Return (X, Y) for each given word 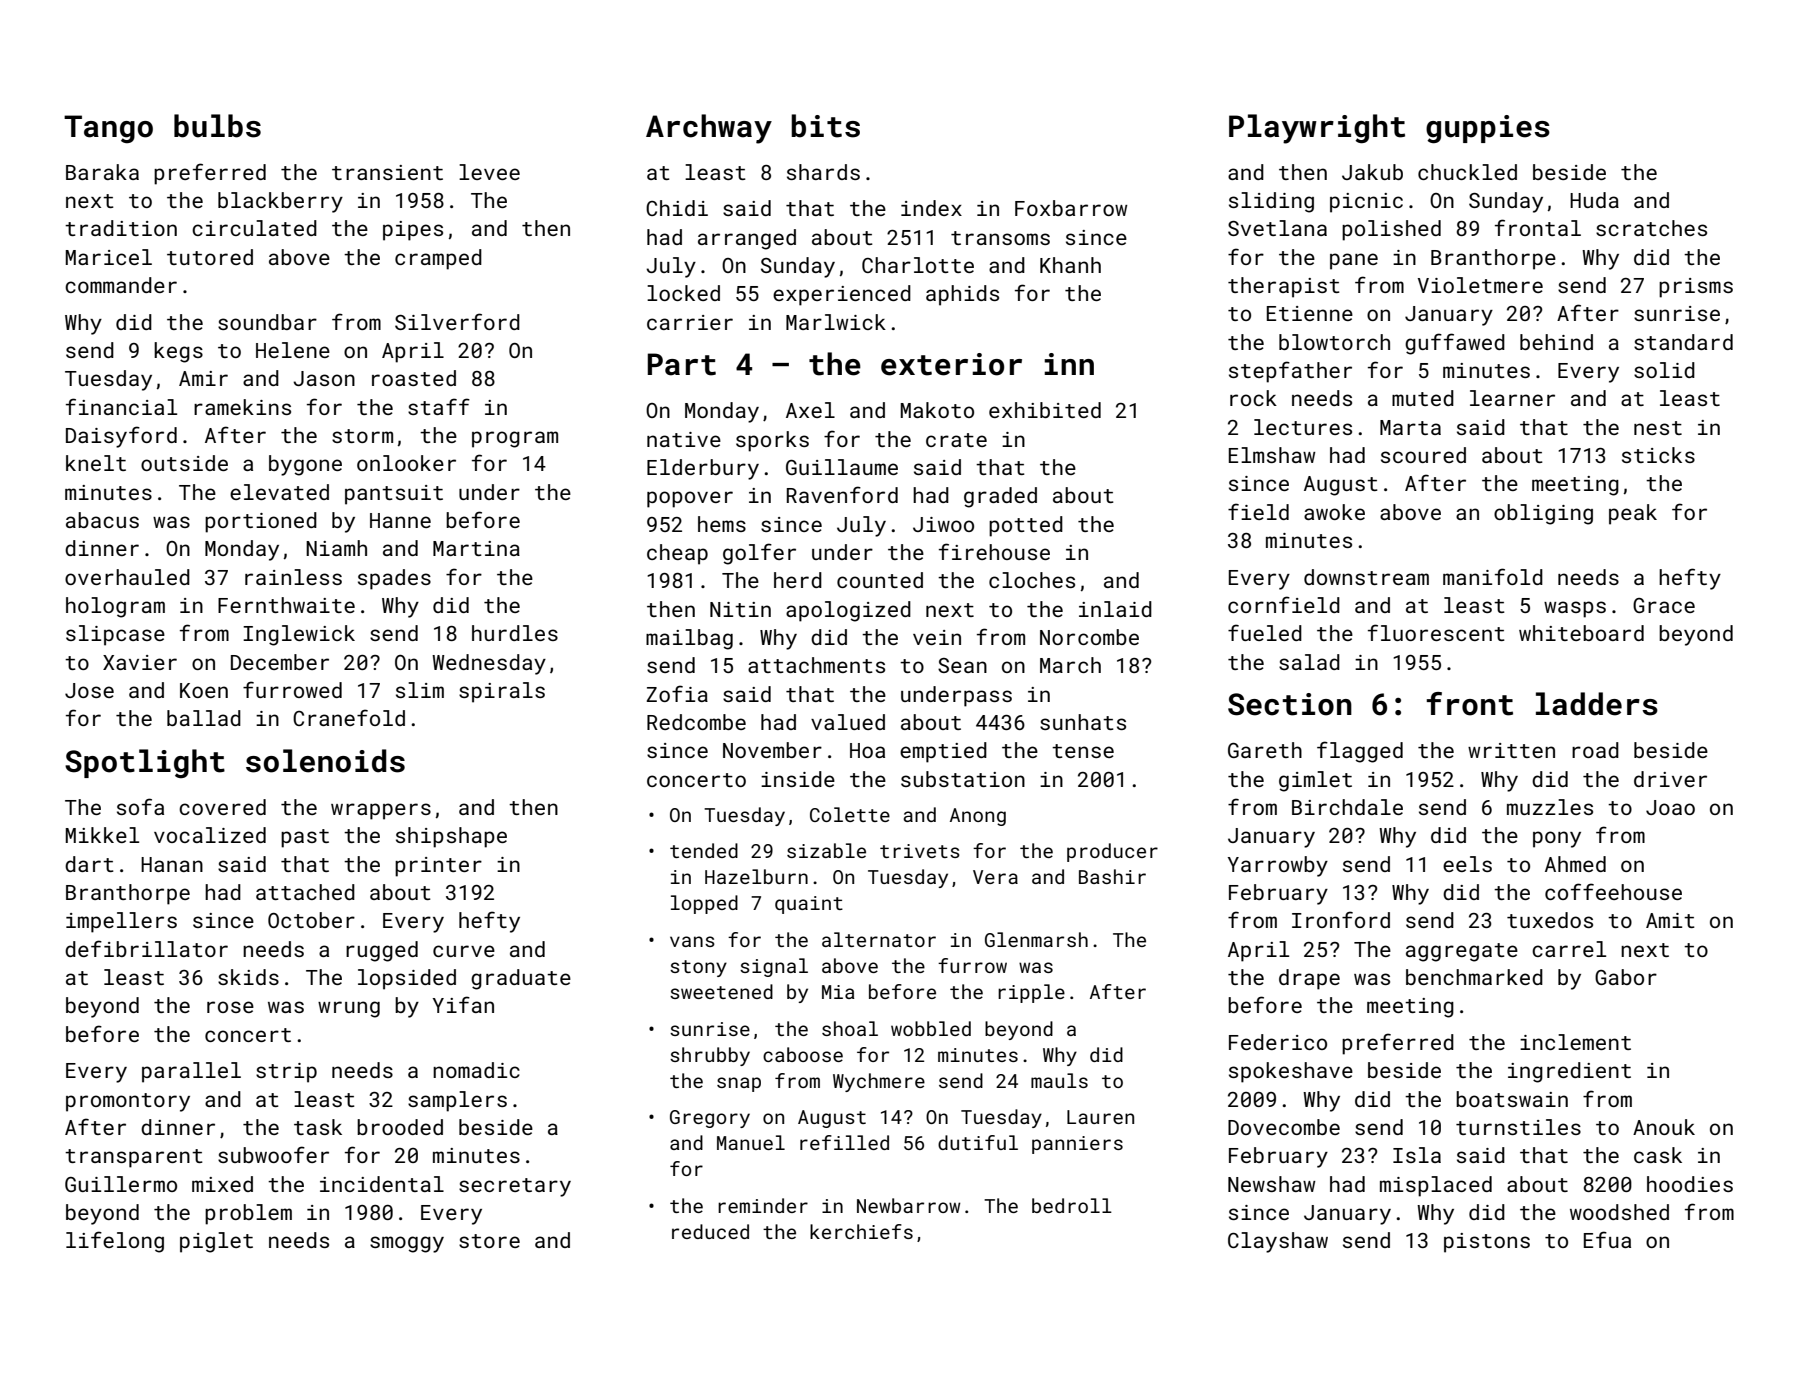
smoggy (407, 1244)
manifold (1493, 576)
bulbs (217, 126)
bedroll (1072, 1205)
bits (825, 126)
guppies (1488, 129)
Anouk (1664, 1127)
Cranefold (349, 717)
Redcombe (696, 722)
